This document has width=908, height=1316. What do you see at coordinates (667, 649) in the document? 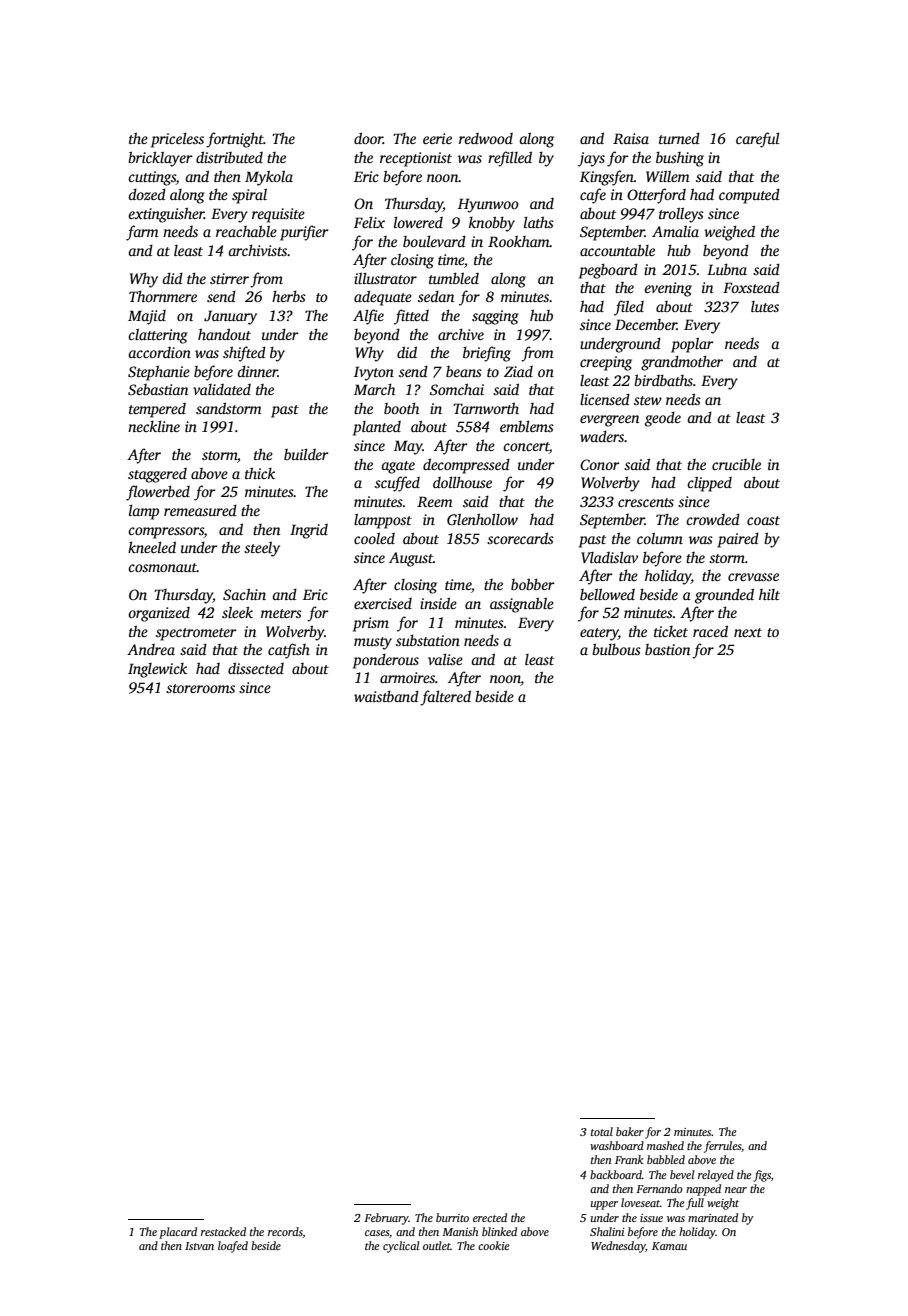
I see `bastion` at bounding box center [667, 649].
